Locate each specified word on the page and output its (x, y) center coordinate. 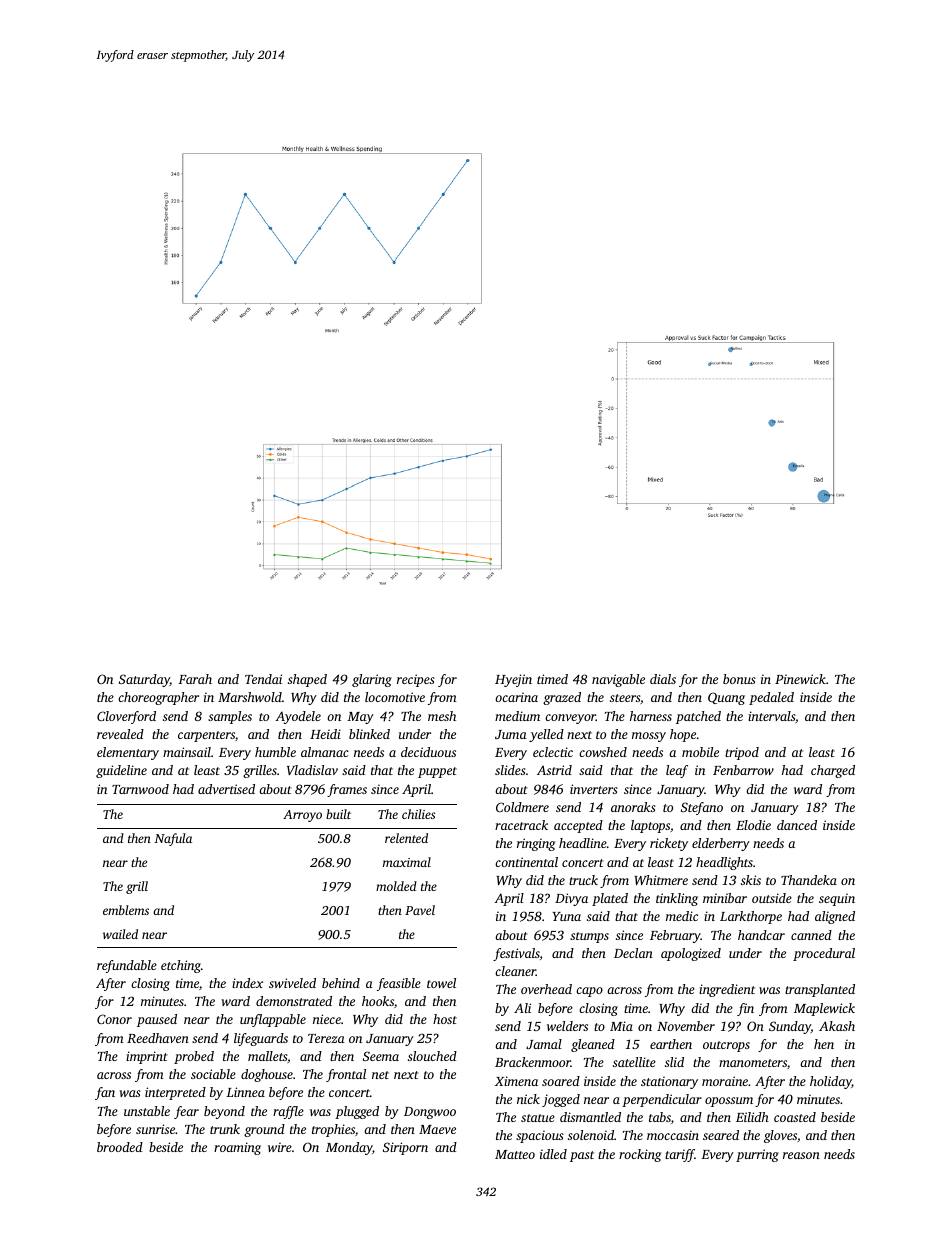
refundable (127, 966)
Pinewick (800, 679)
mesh (442, 716)
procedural (824, 954)
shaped (307, 680)
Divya (571, 899)
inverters (594, 789)
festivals (516, 954)
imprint (147, 1057)
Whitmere (661, 880)
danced (797, 825)
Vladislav (312, 770)
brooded (120, 1147)
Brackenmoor (533, 1062)
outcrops (726, 1046)
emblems (126, 910)
